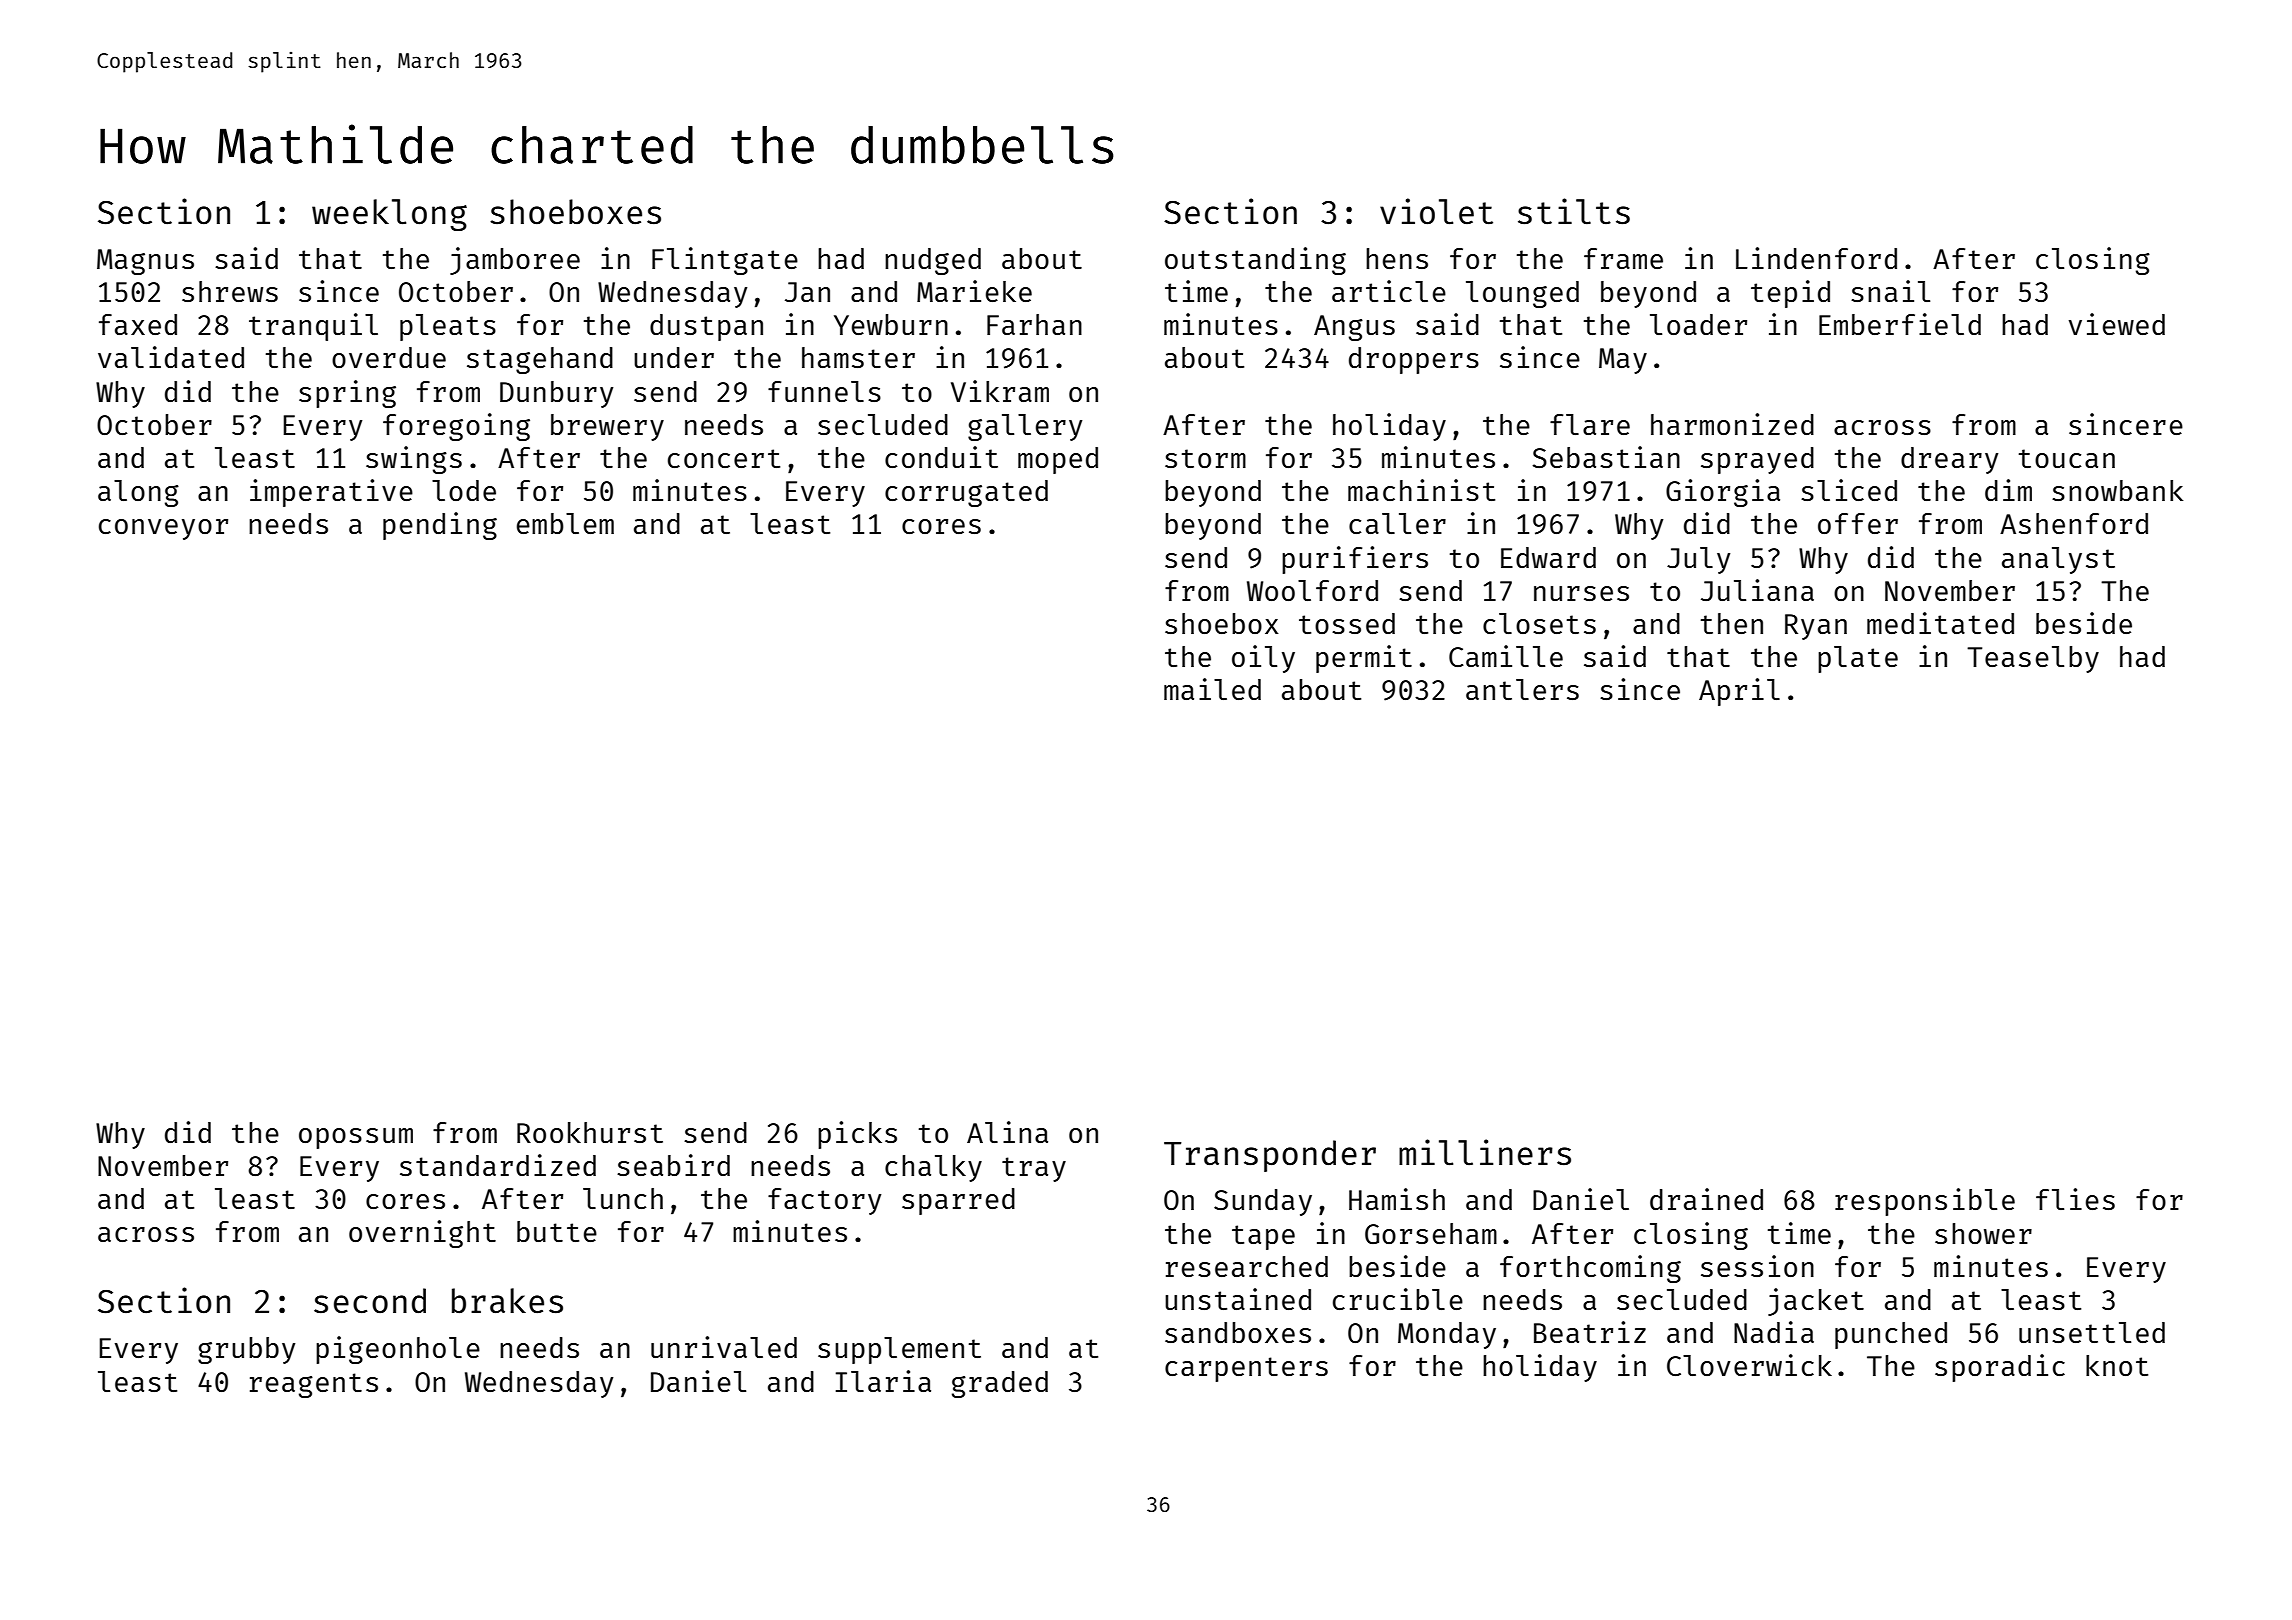  I want to click on flies, so click(2075, 1199).
